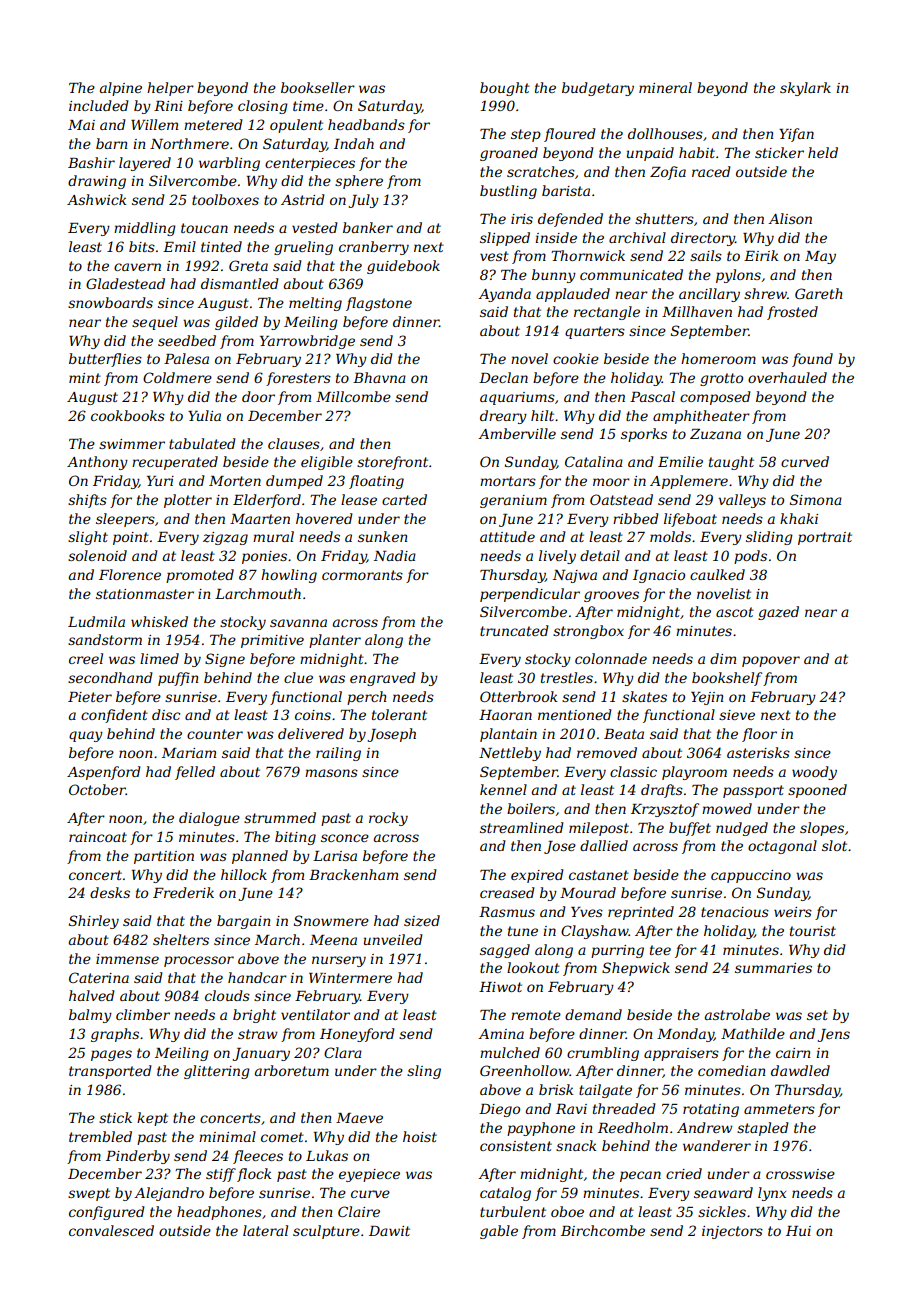 The height and width of the page is (1308, 924). Describe the element at coordinates (359, 1118) in the page. I see `Maeve` at that location.
